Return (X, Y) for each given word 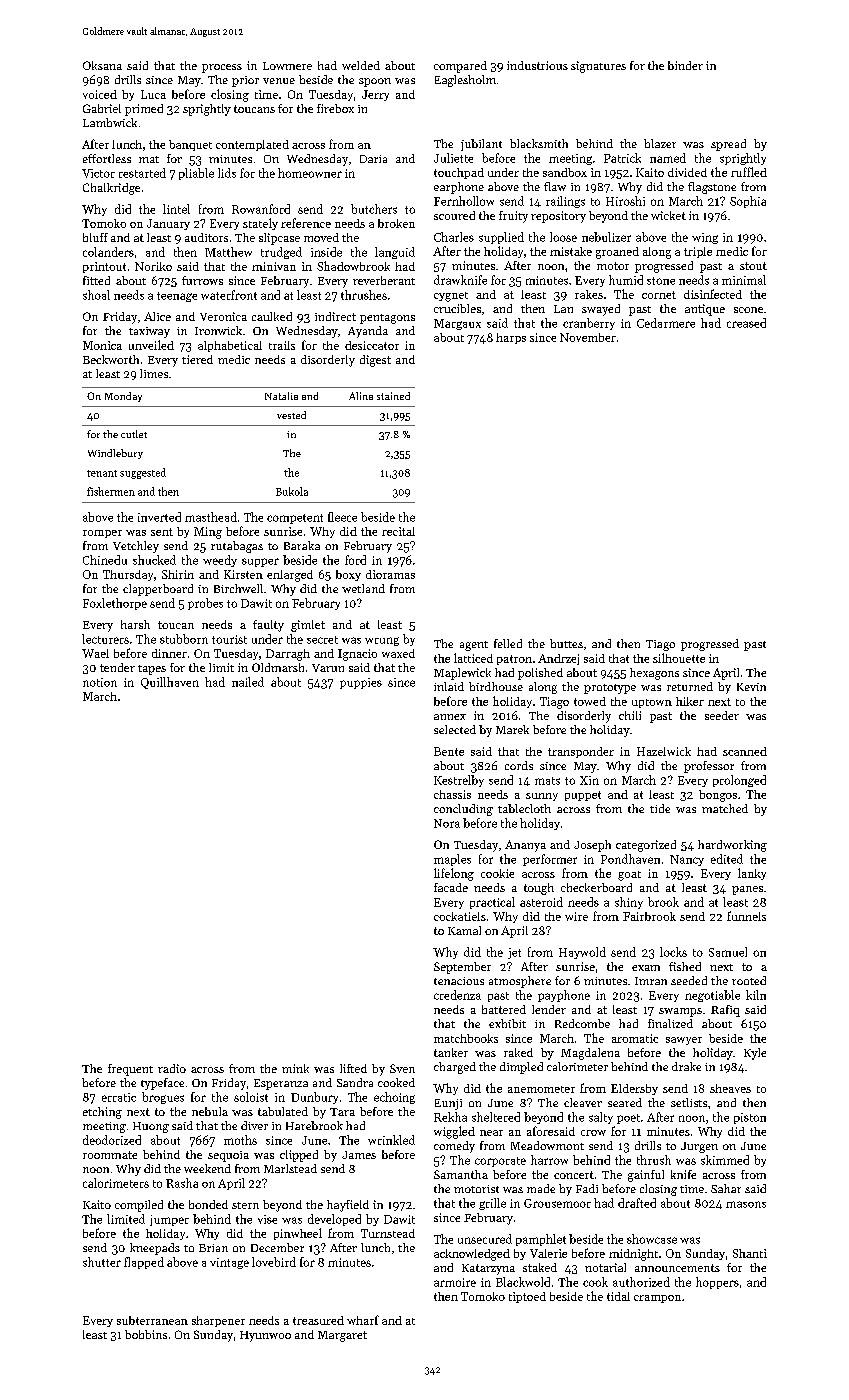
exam (646, 968)
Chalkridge (111, 189)
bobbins (146, 1334)
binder (685, 65)
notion (100, 682)
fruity (513, 217)
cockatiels (460, 916)
